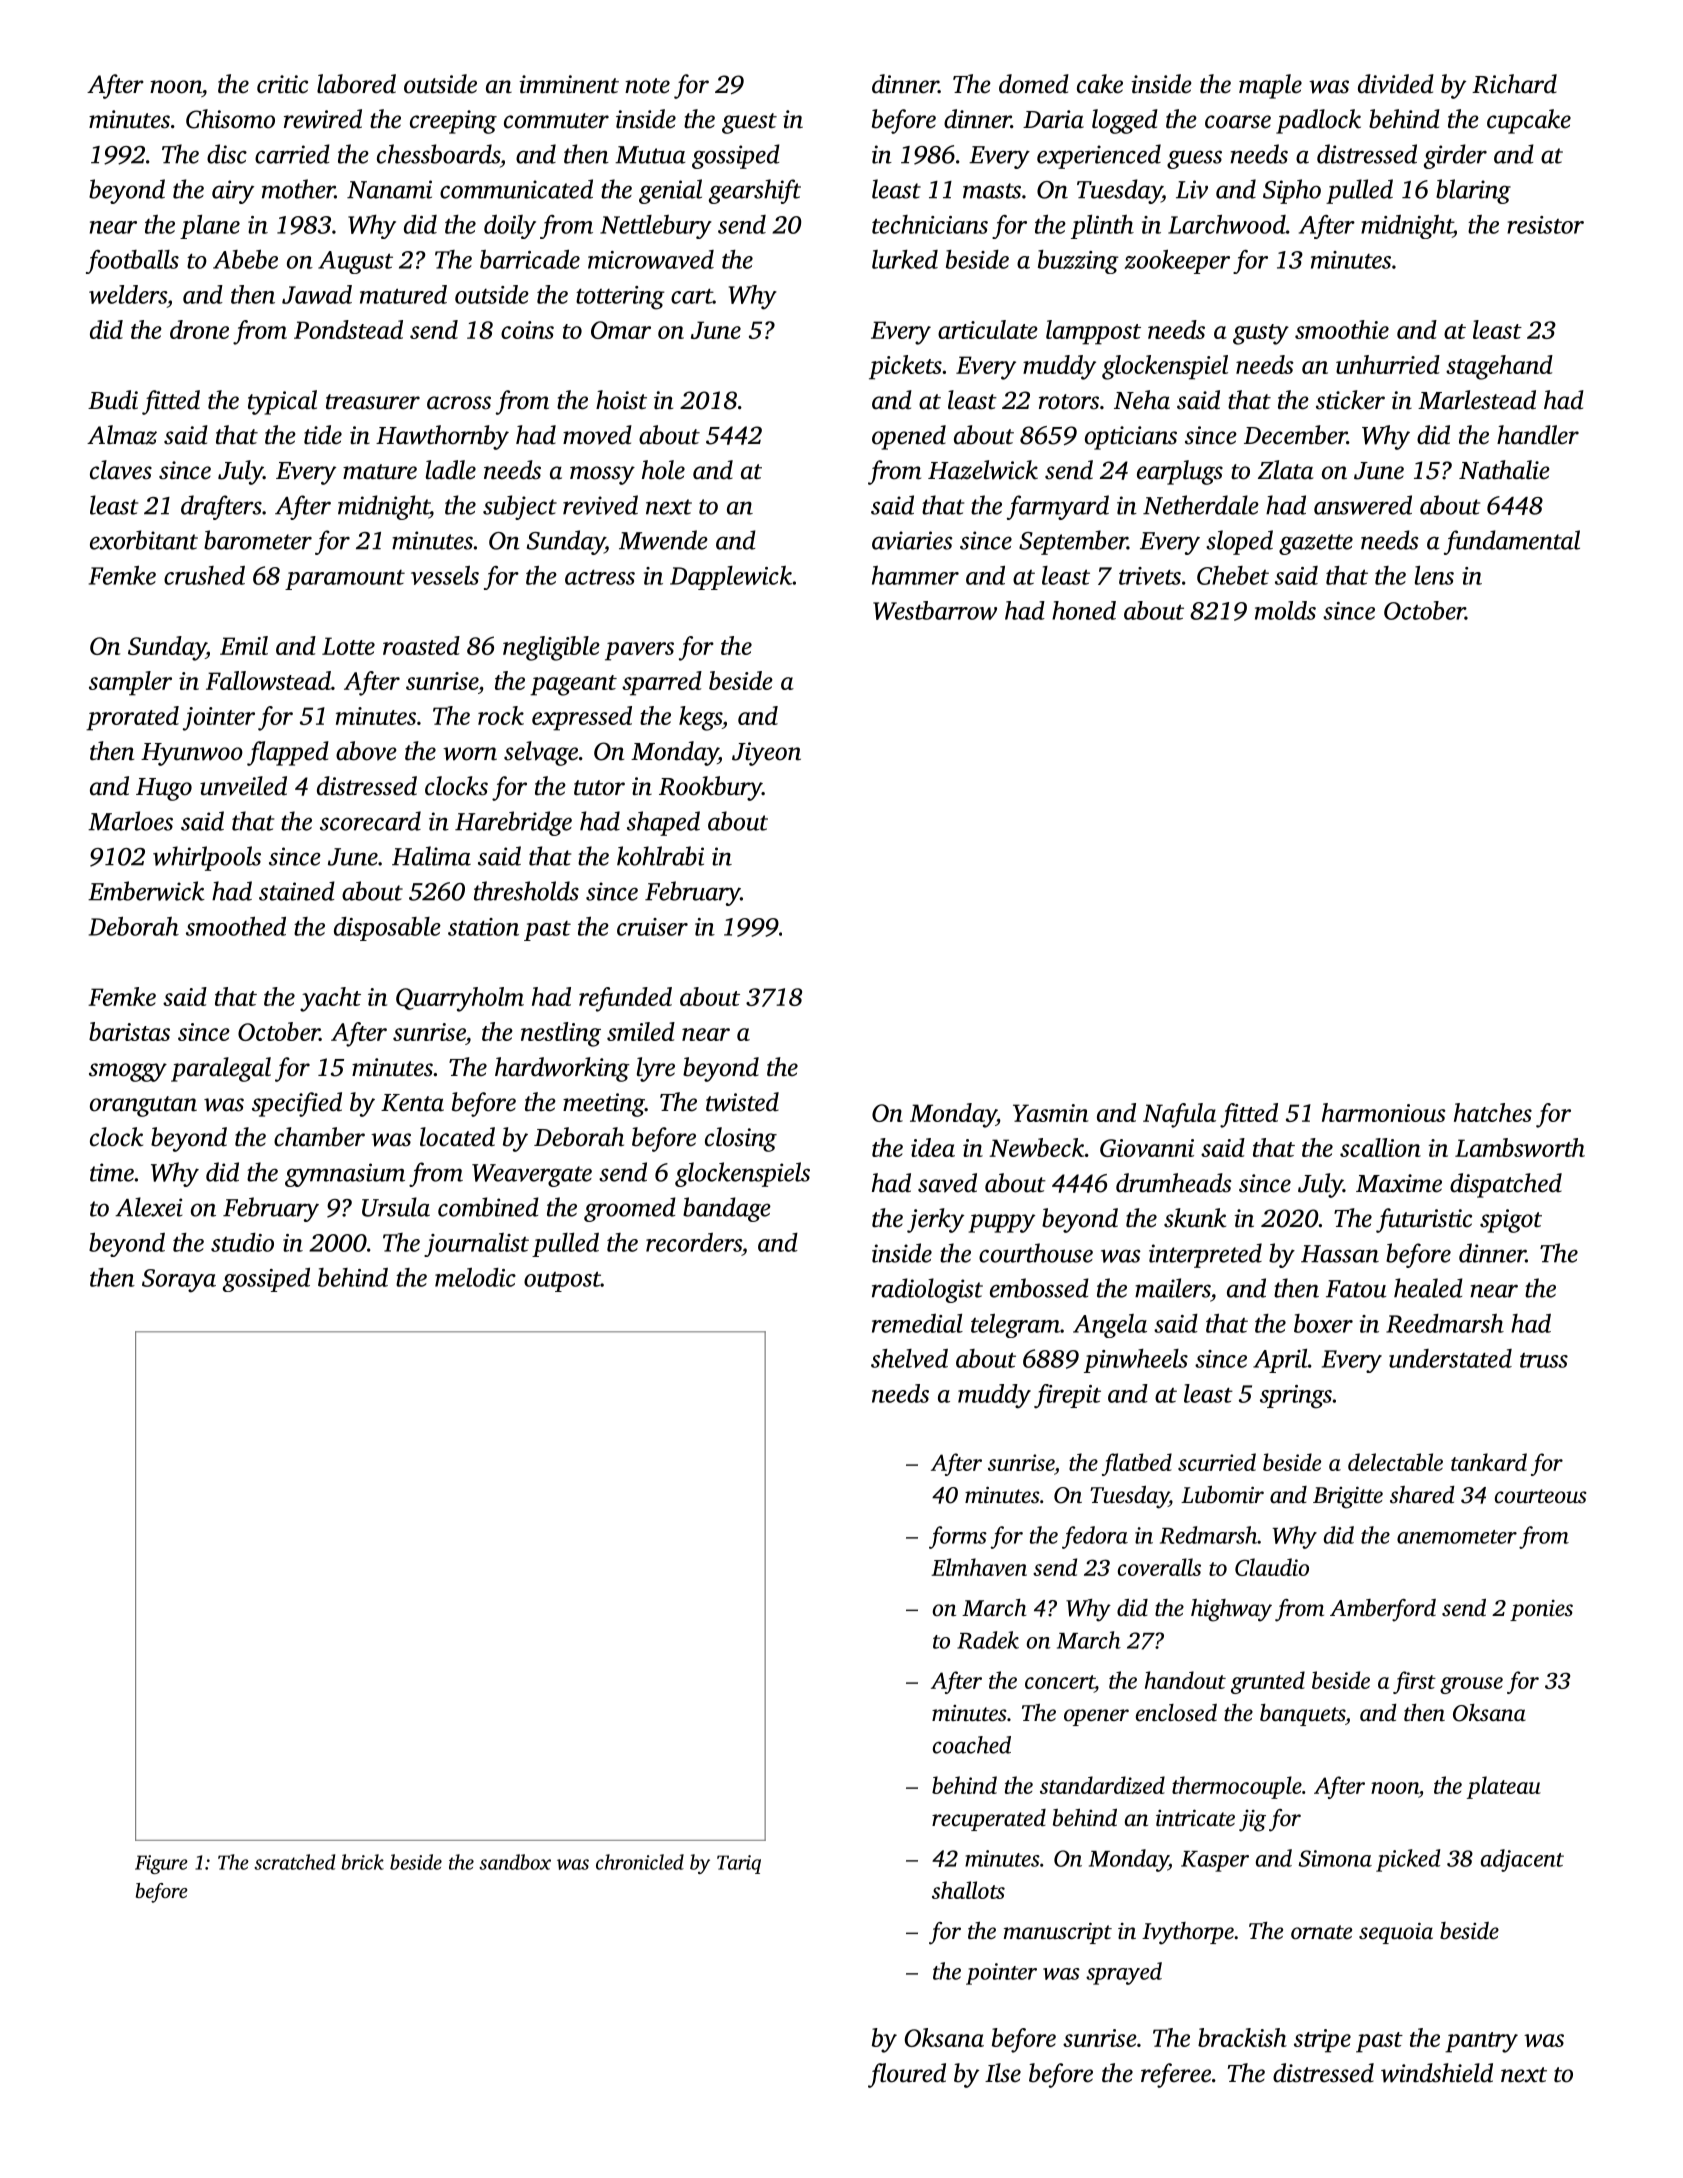 The height and width of the screenshot is (2178, 1683). I want to click on chronicled, so click(640, 1862).
